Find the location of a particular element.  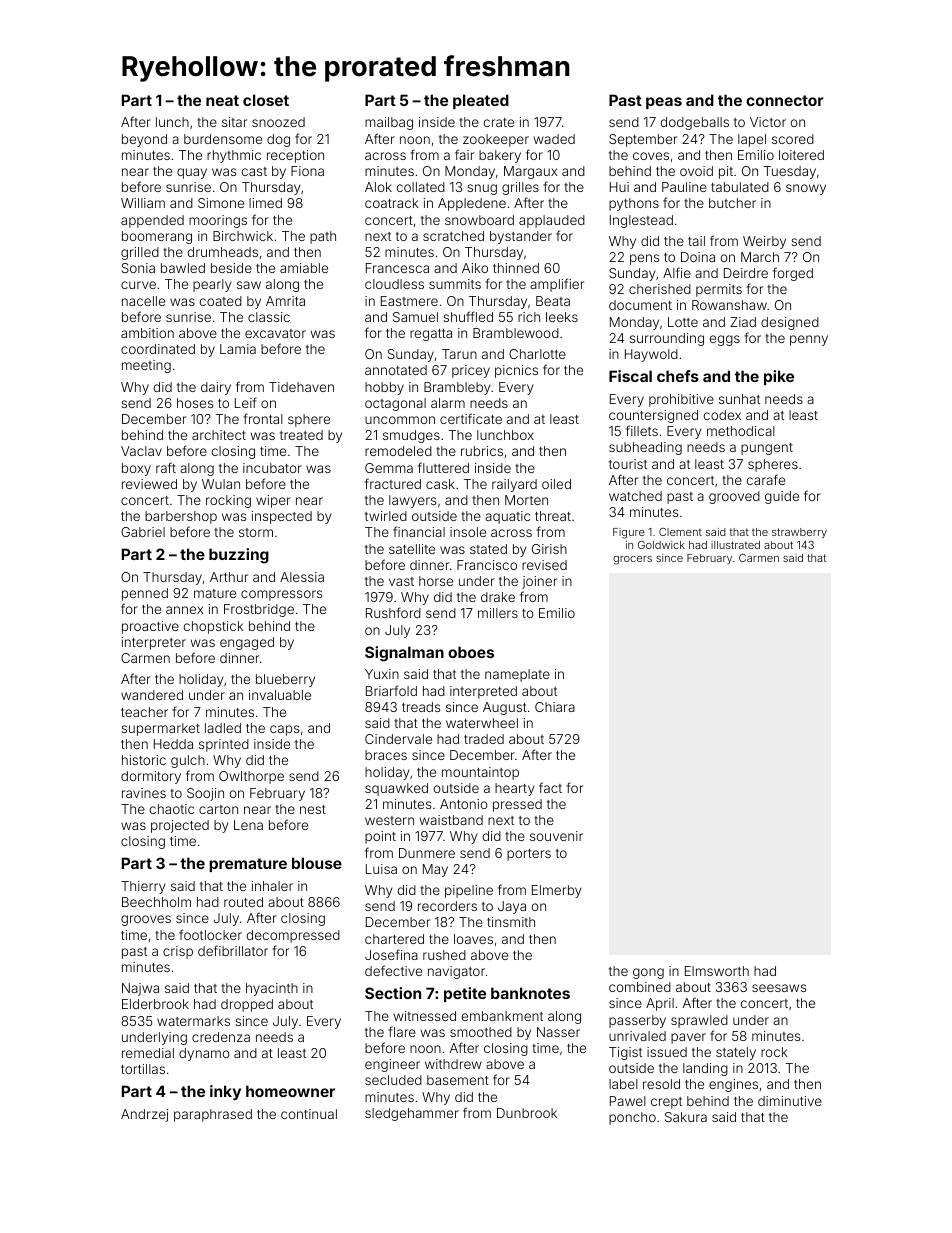

pleated is located at coordinates (481, 101).
